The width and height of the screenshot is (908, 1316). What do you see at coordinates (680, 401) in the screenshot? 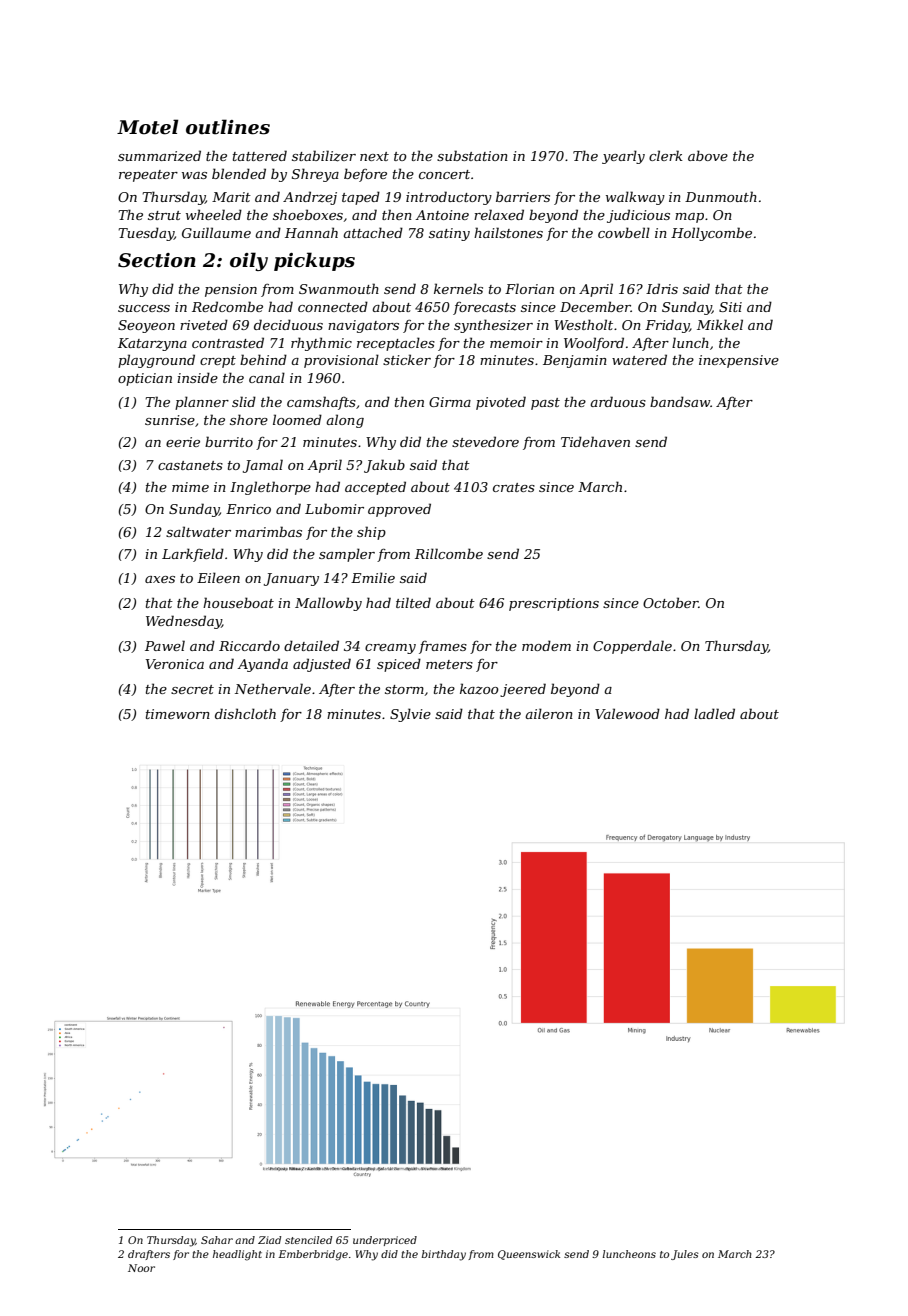
I see `bandsaw` at bounding box center [680, 401].
